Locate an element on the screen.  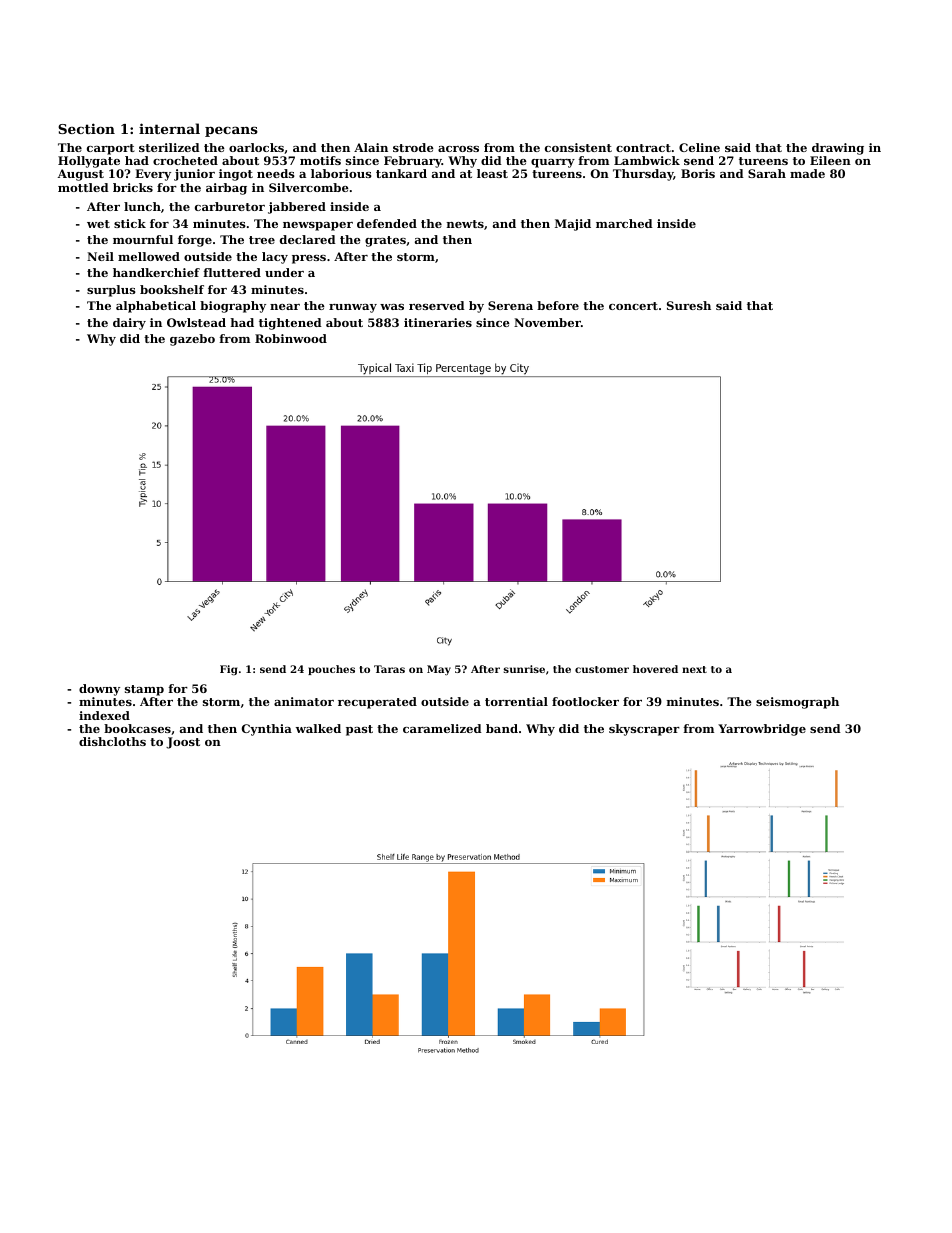
dairy is located at coordinates (129, 324).
